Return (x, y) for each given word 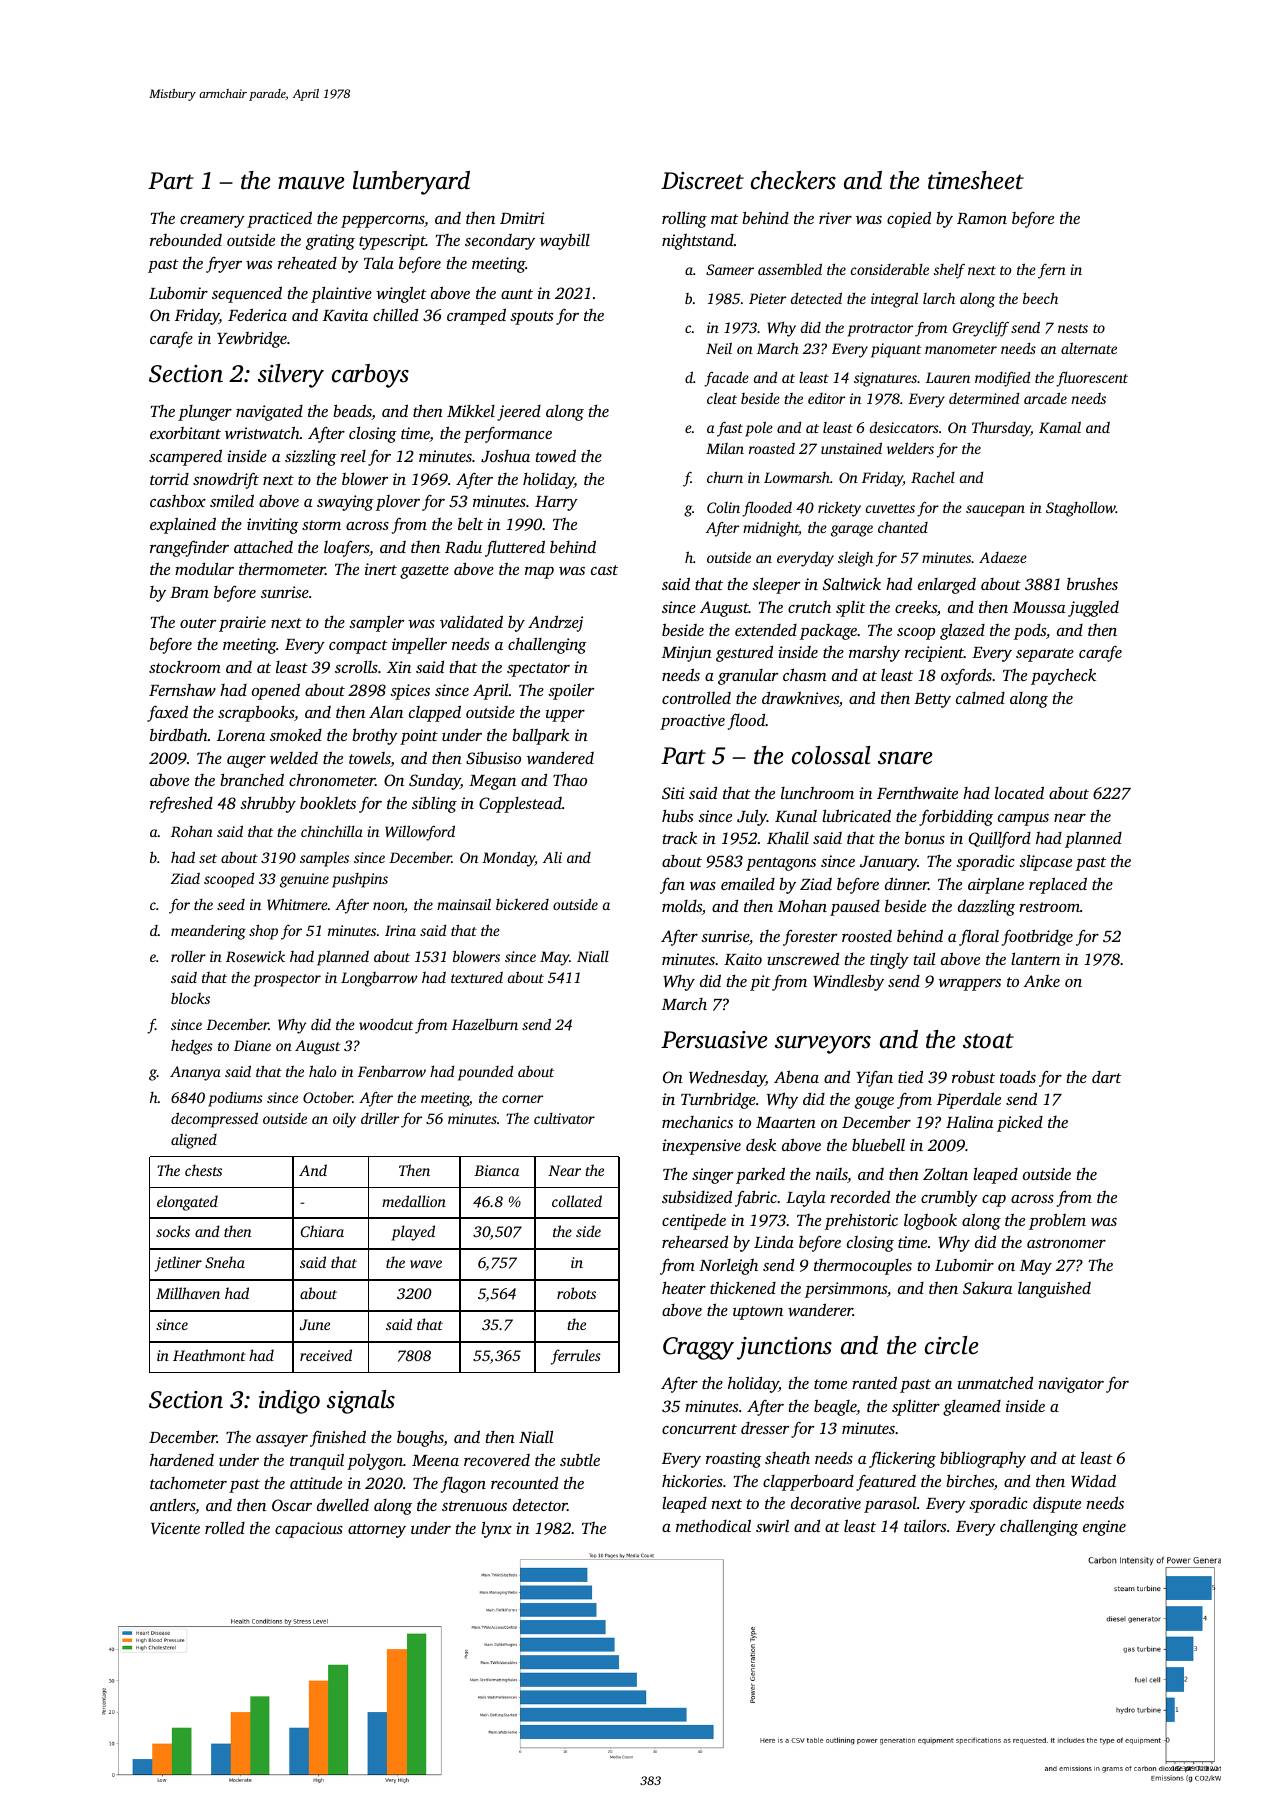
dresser (765, 1428)
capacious (309, 1530)
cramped (476, 316)
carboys (370, 376)
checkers (793, 180)
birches (970, 1480)
